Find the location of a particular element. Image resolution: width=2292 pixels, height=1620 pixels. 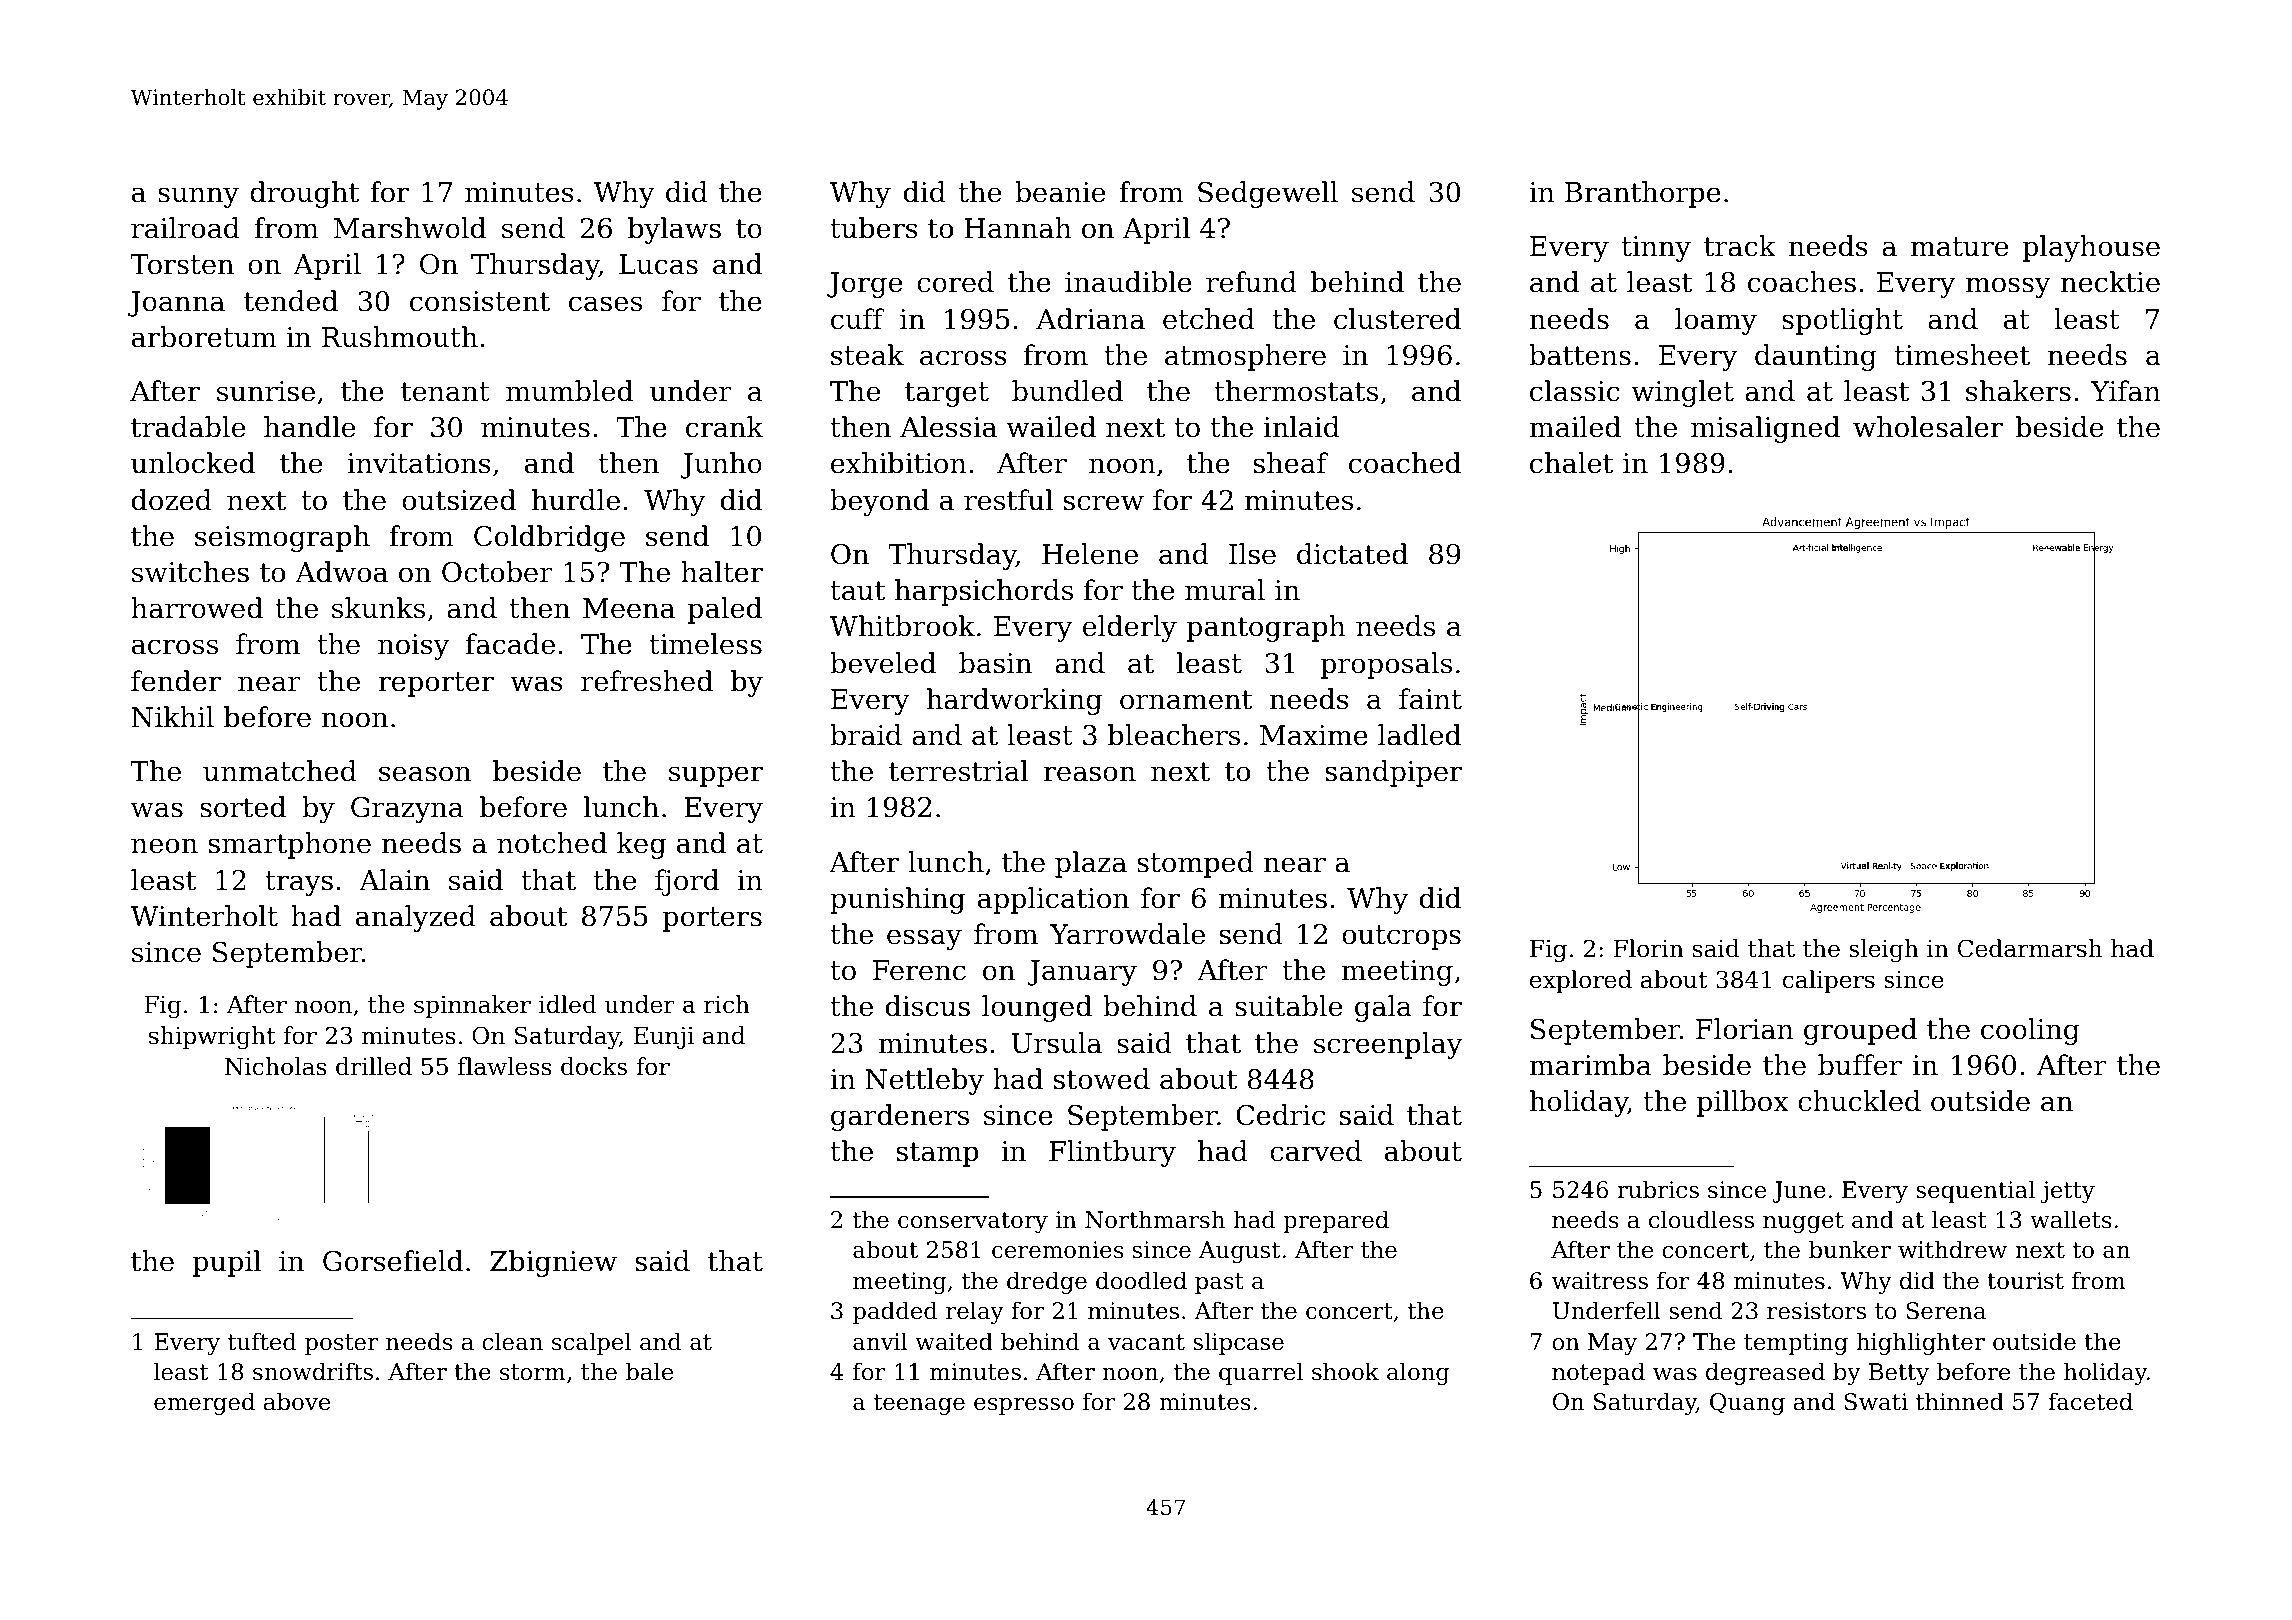

chalet is located at coordinates (1571, 463).
